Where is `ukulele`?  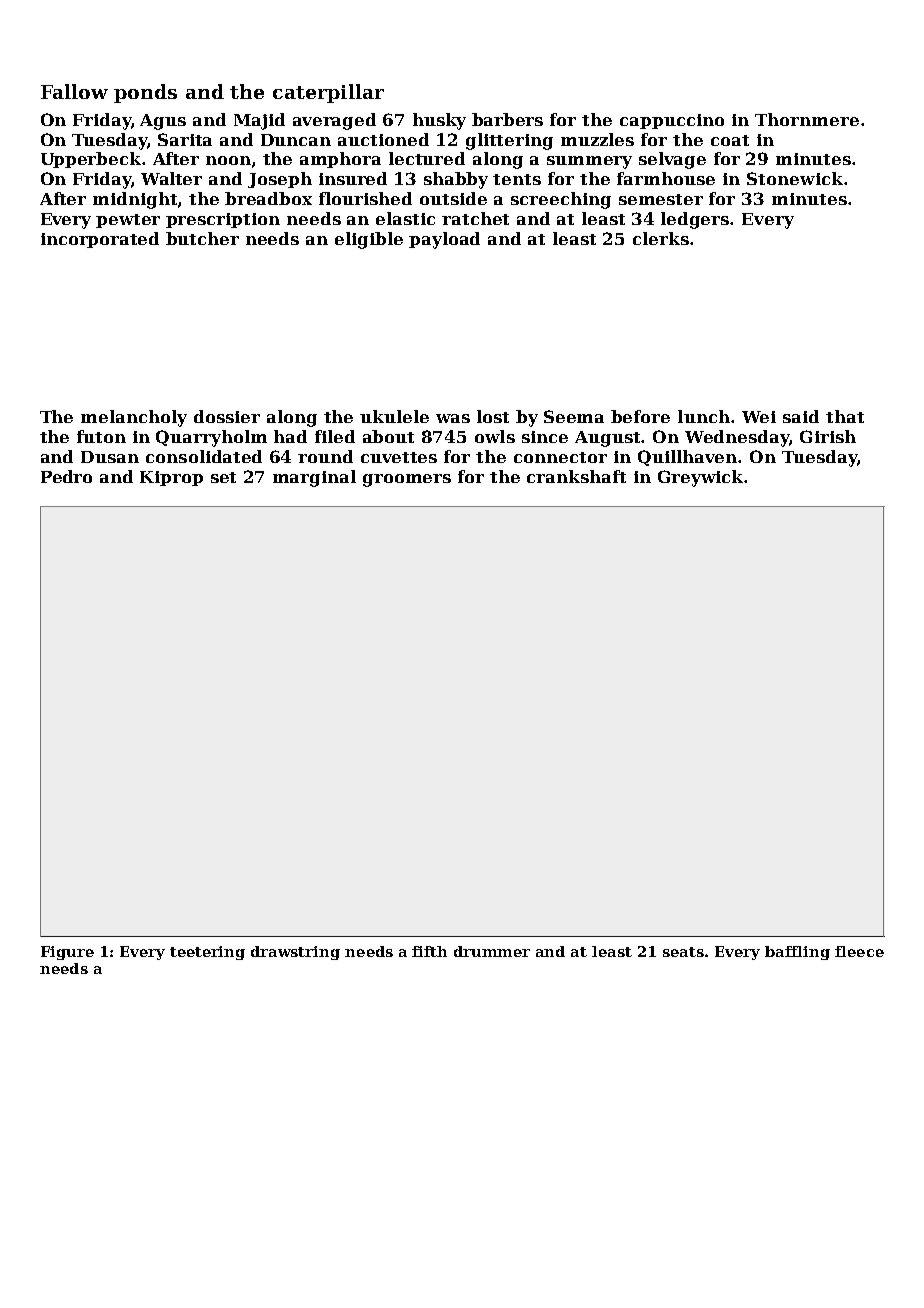
ukulele is located at coordinates (394, 416).
